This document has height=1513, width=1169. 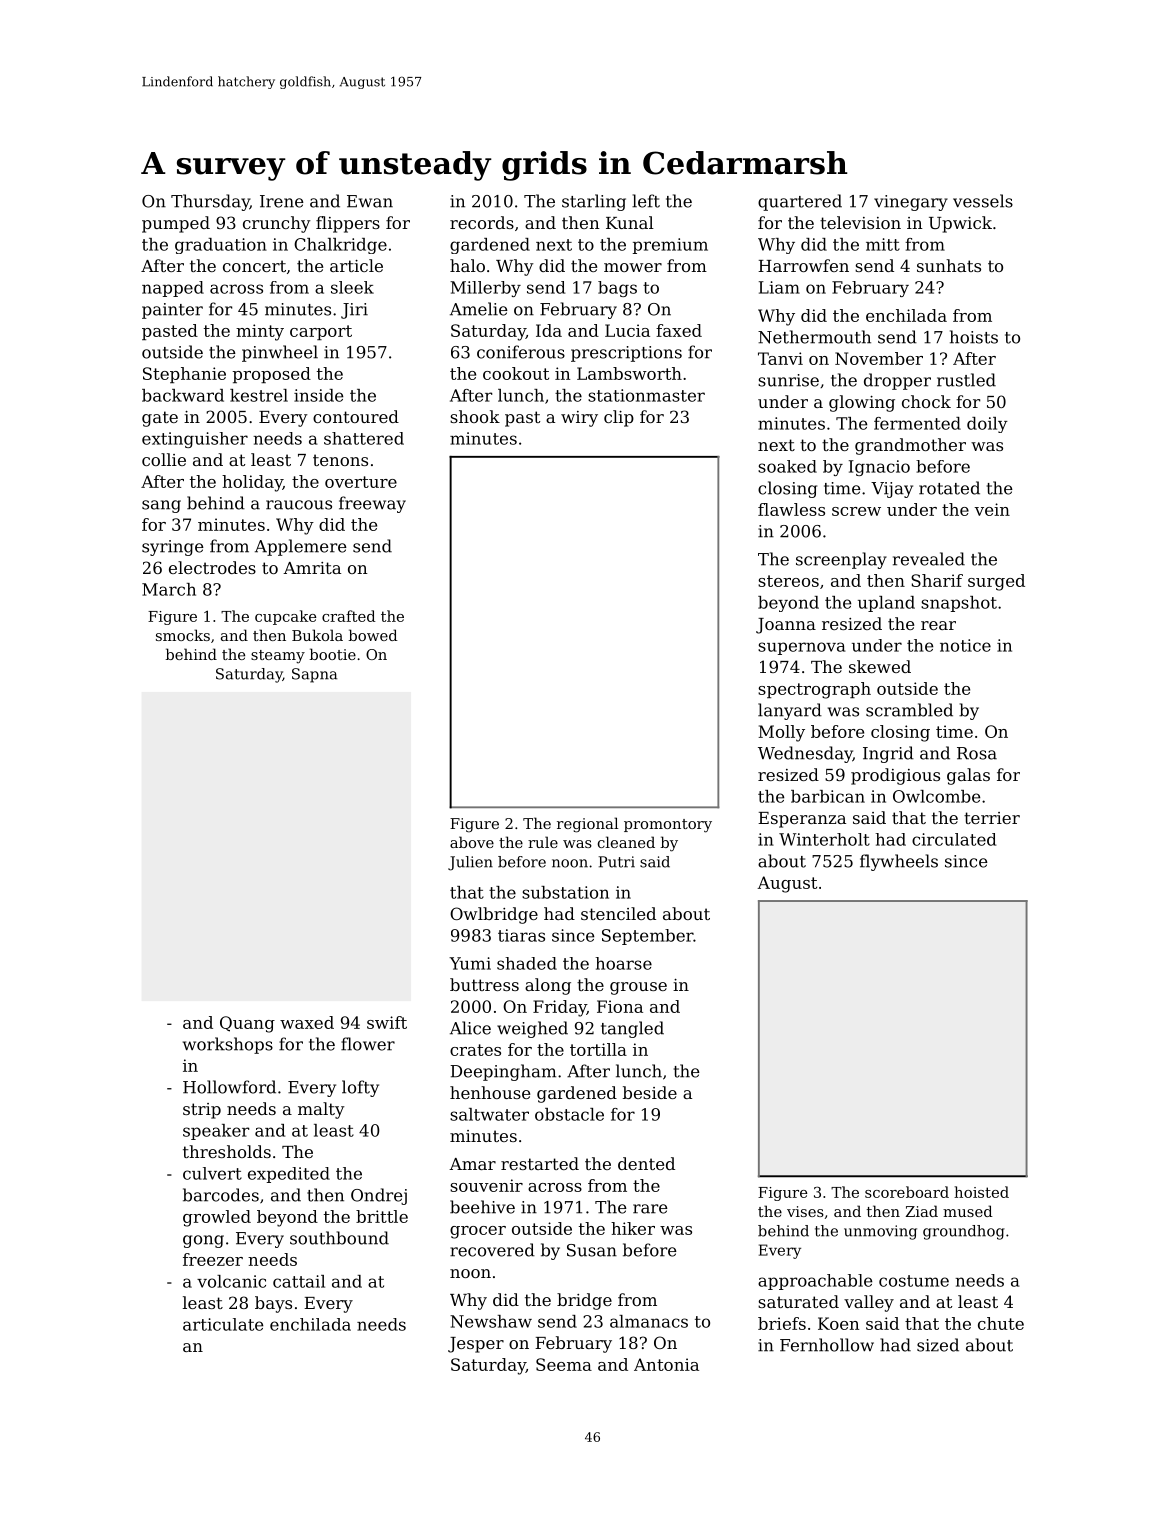 I want to click on Irene, so click(x=282, y=201).
